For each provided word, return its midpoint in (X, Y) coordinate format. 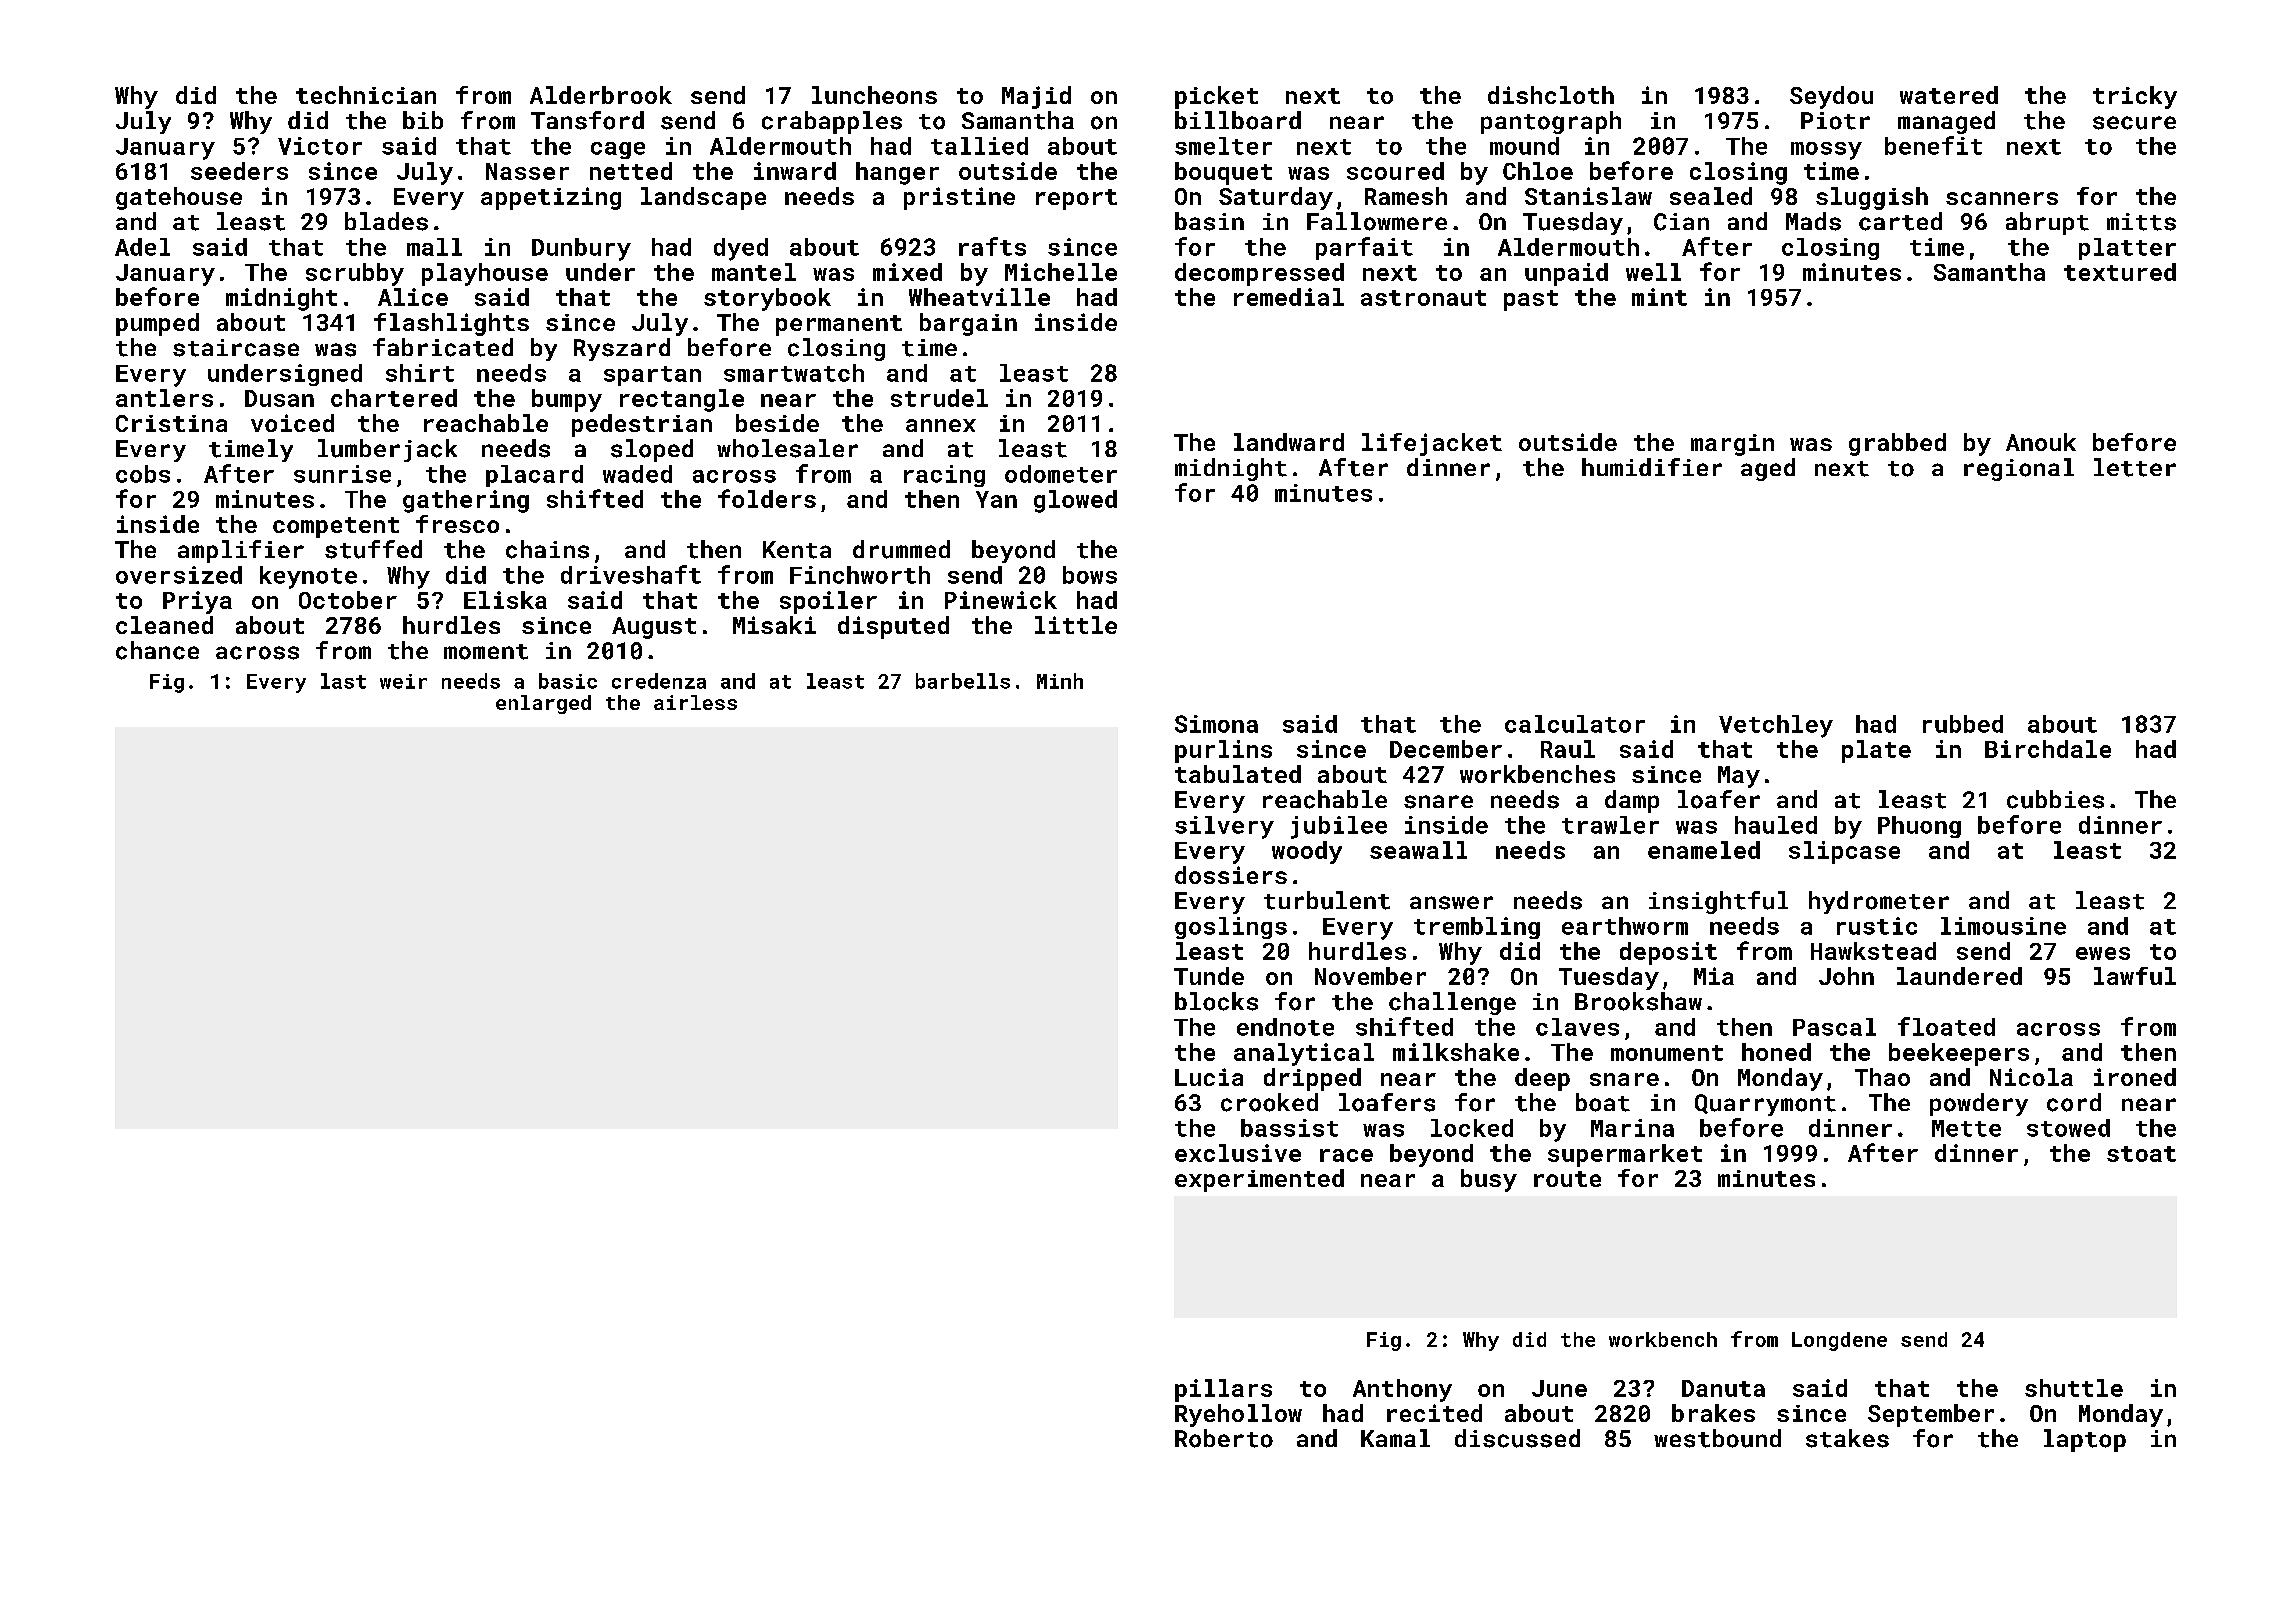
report (1076, 199)
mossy (1826, 151)
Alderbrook (601, 95)
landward (1289, 442)
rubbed (1963, 724)
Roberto (1224, 1438)
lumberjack (387, 450)
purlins (1223, 751)
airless (695, 702)
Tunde (1209, 976)
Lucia (1209, 1077)
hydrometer (1879, 902)
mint (1659, 297)
